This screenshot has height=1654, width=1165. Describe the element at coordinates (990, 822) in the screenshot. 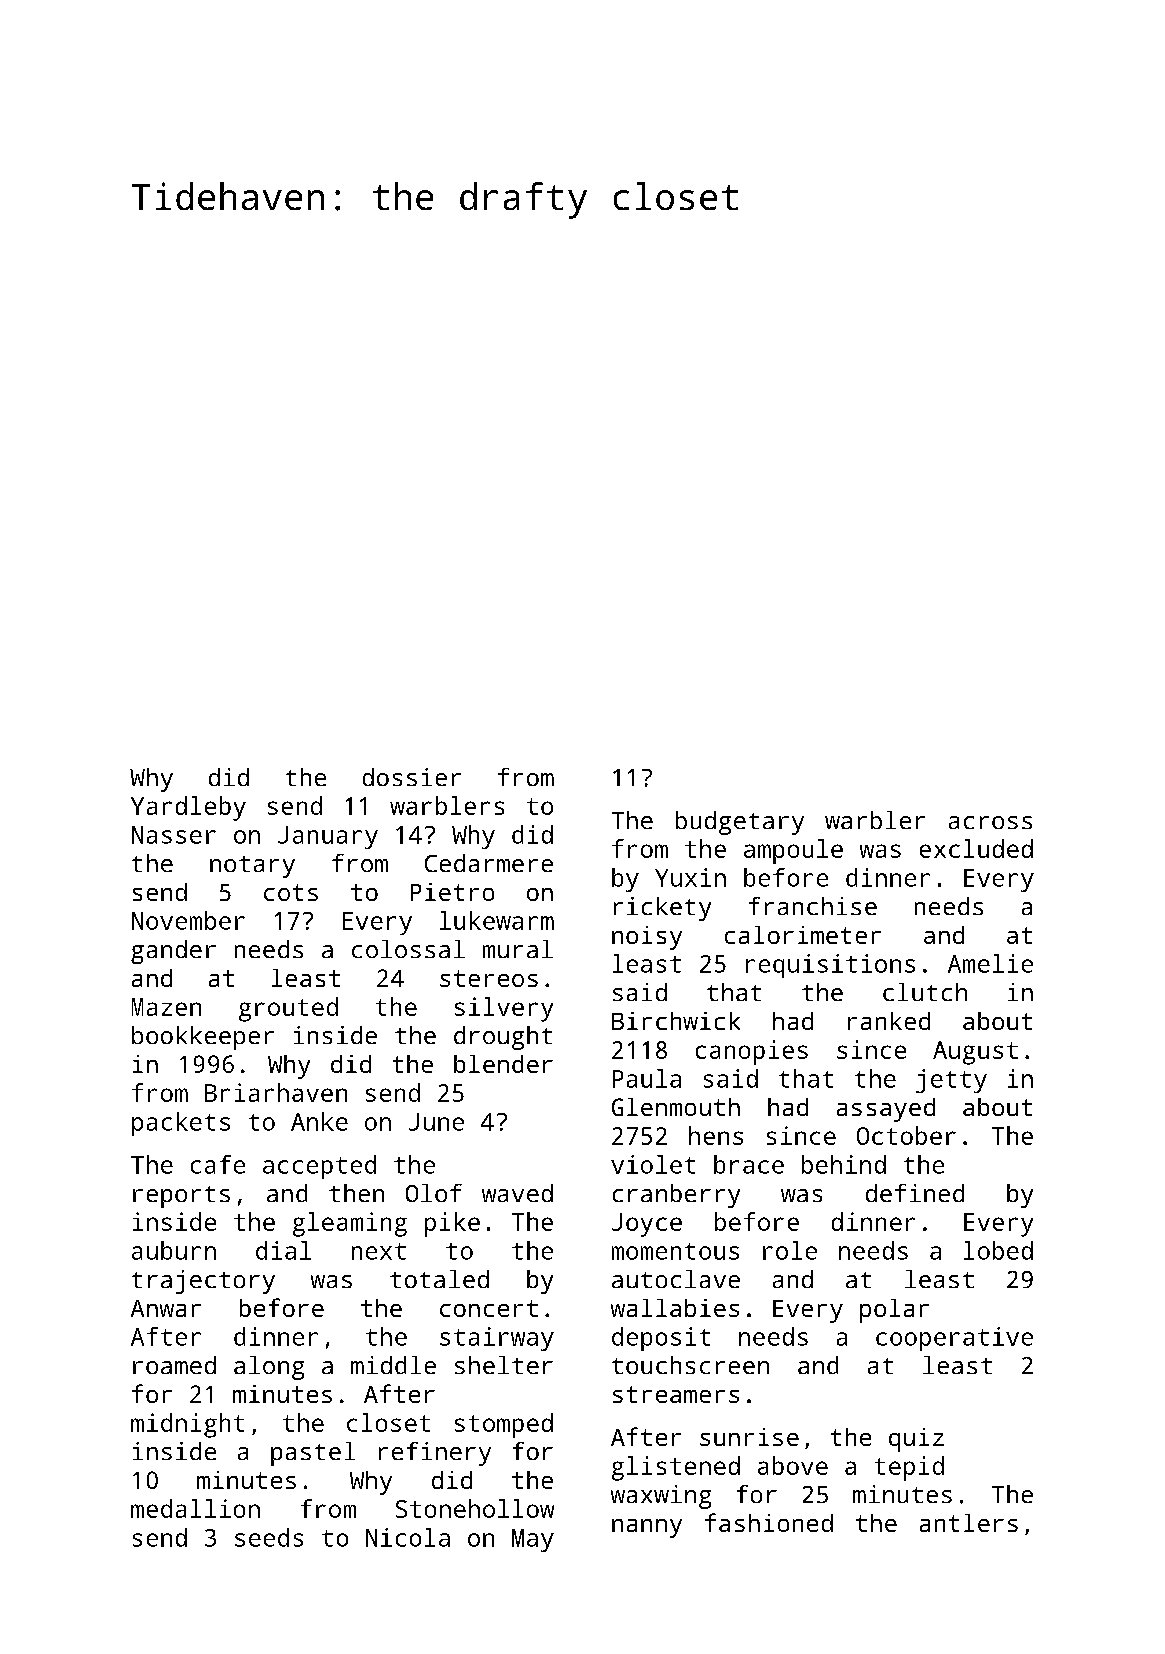

I see `across` at that location.
